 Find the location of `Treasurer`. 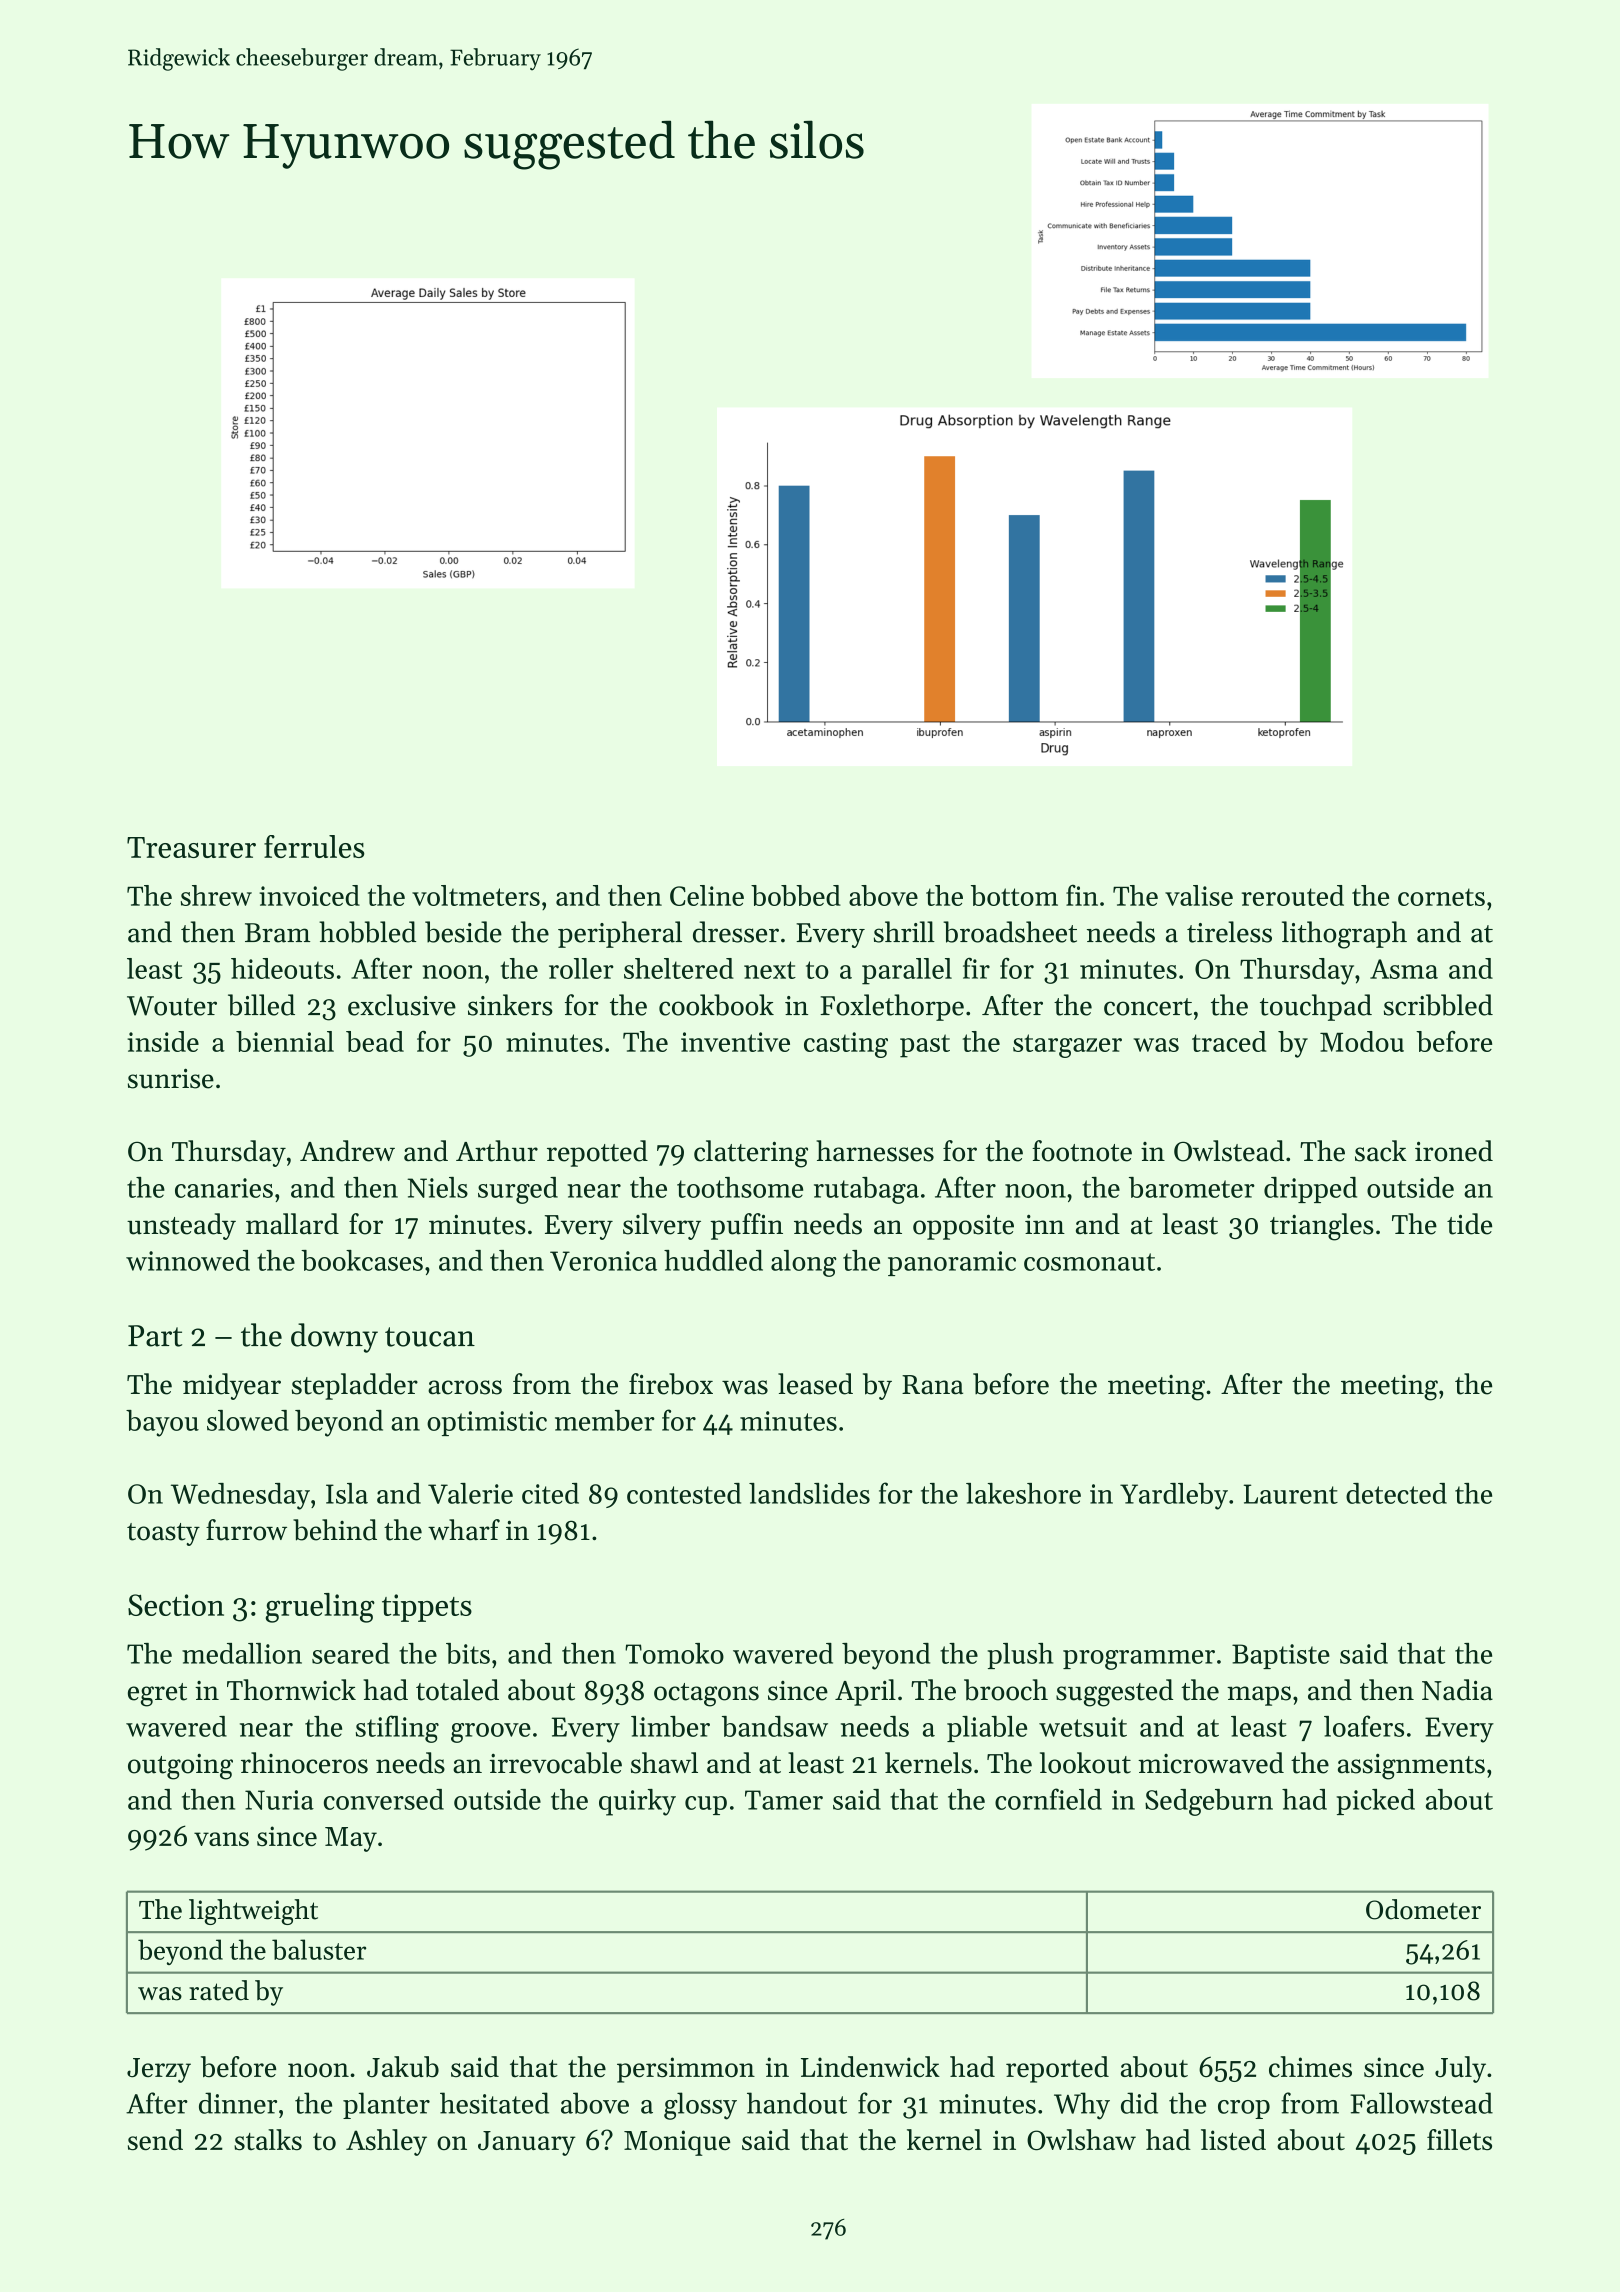

Treasurer is located at coordinates (191, 847).
